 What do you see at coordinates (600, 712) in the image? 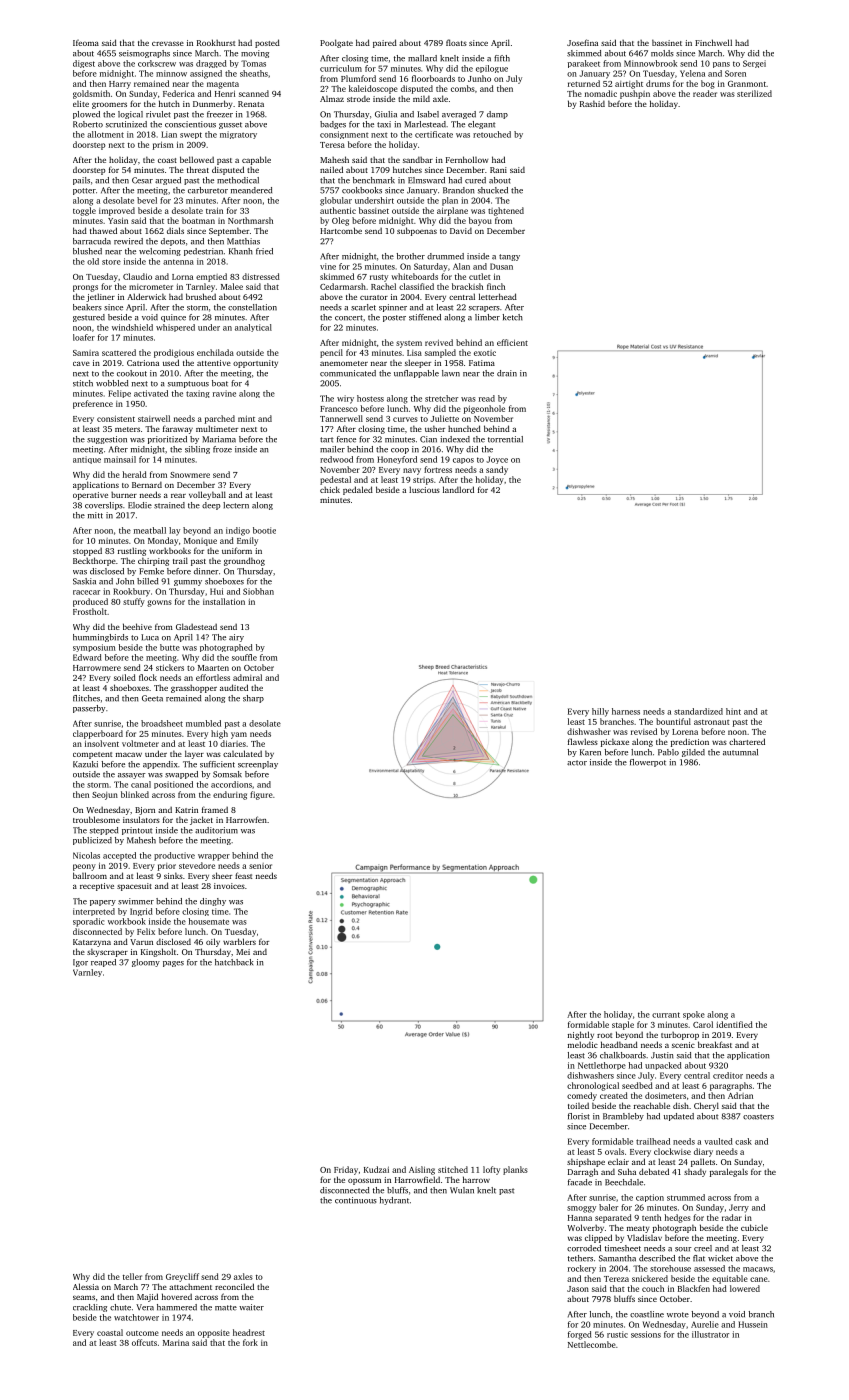
I see `hilly` at bounding box center [600, 712].
